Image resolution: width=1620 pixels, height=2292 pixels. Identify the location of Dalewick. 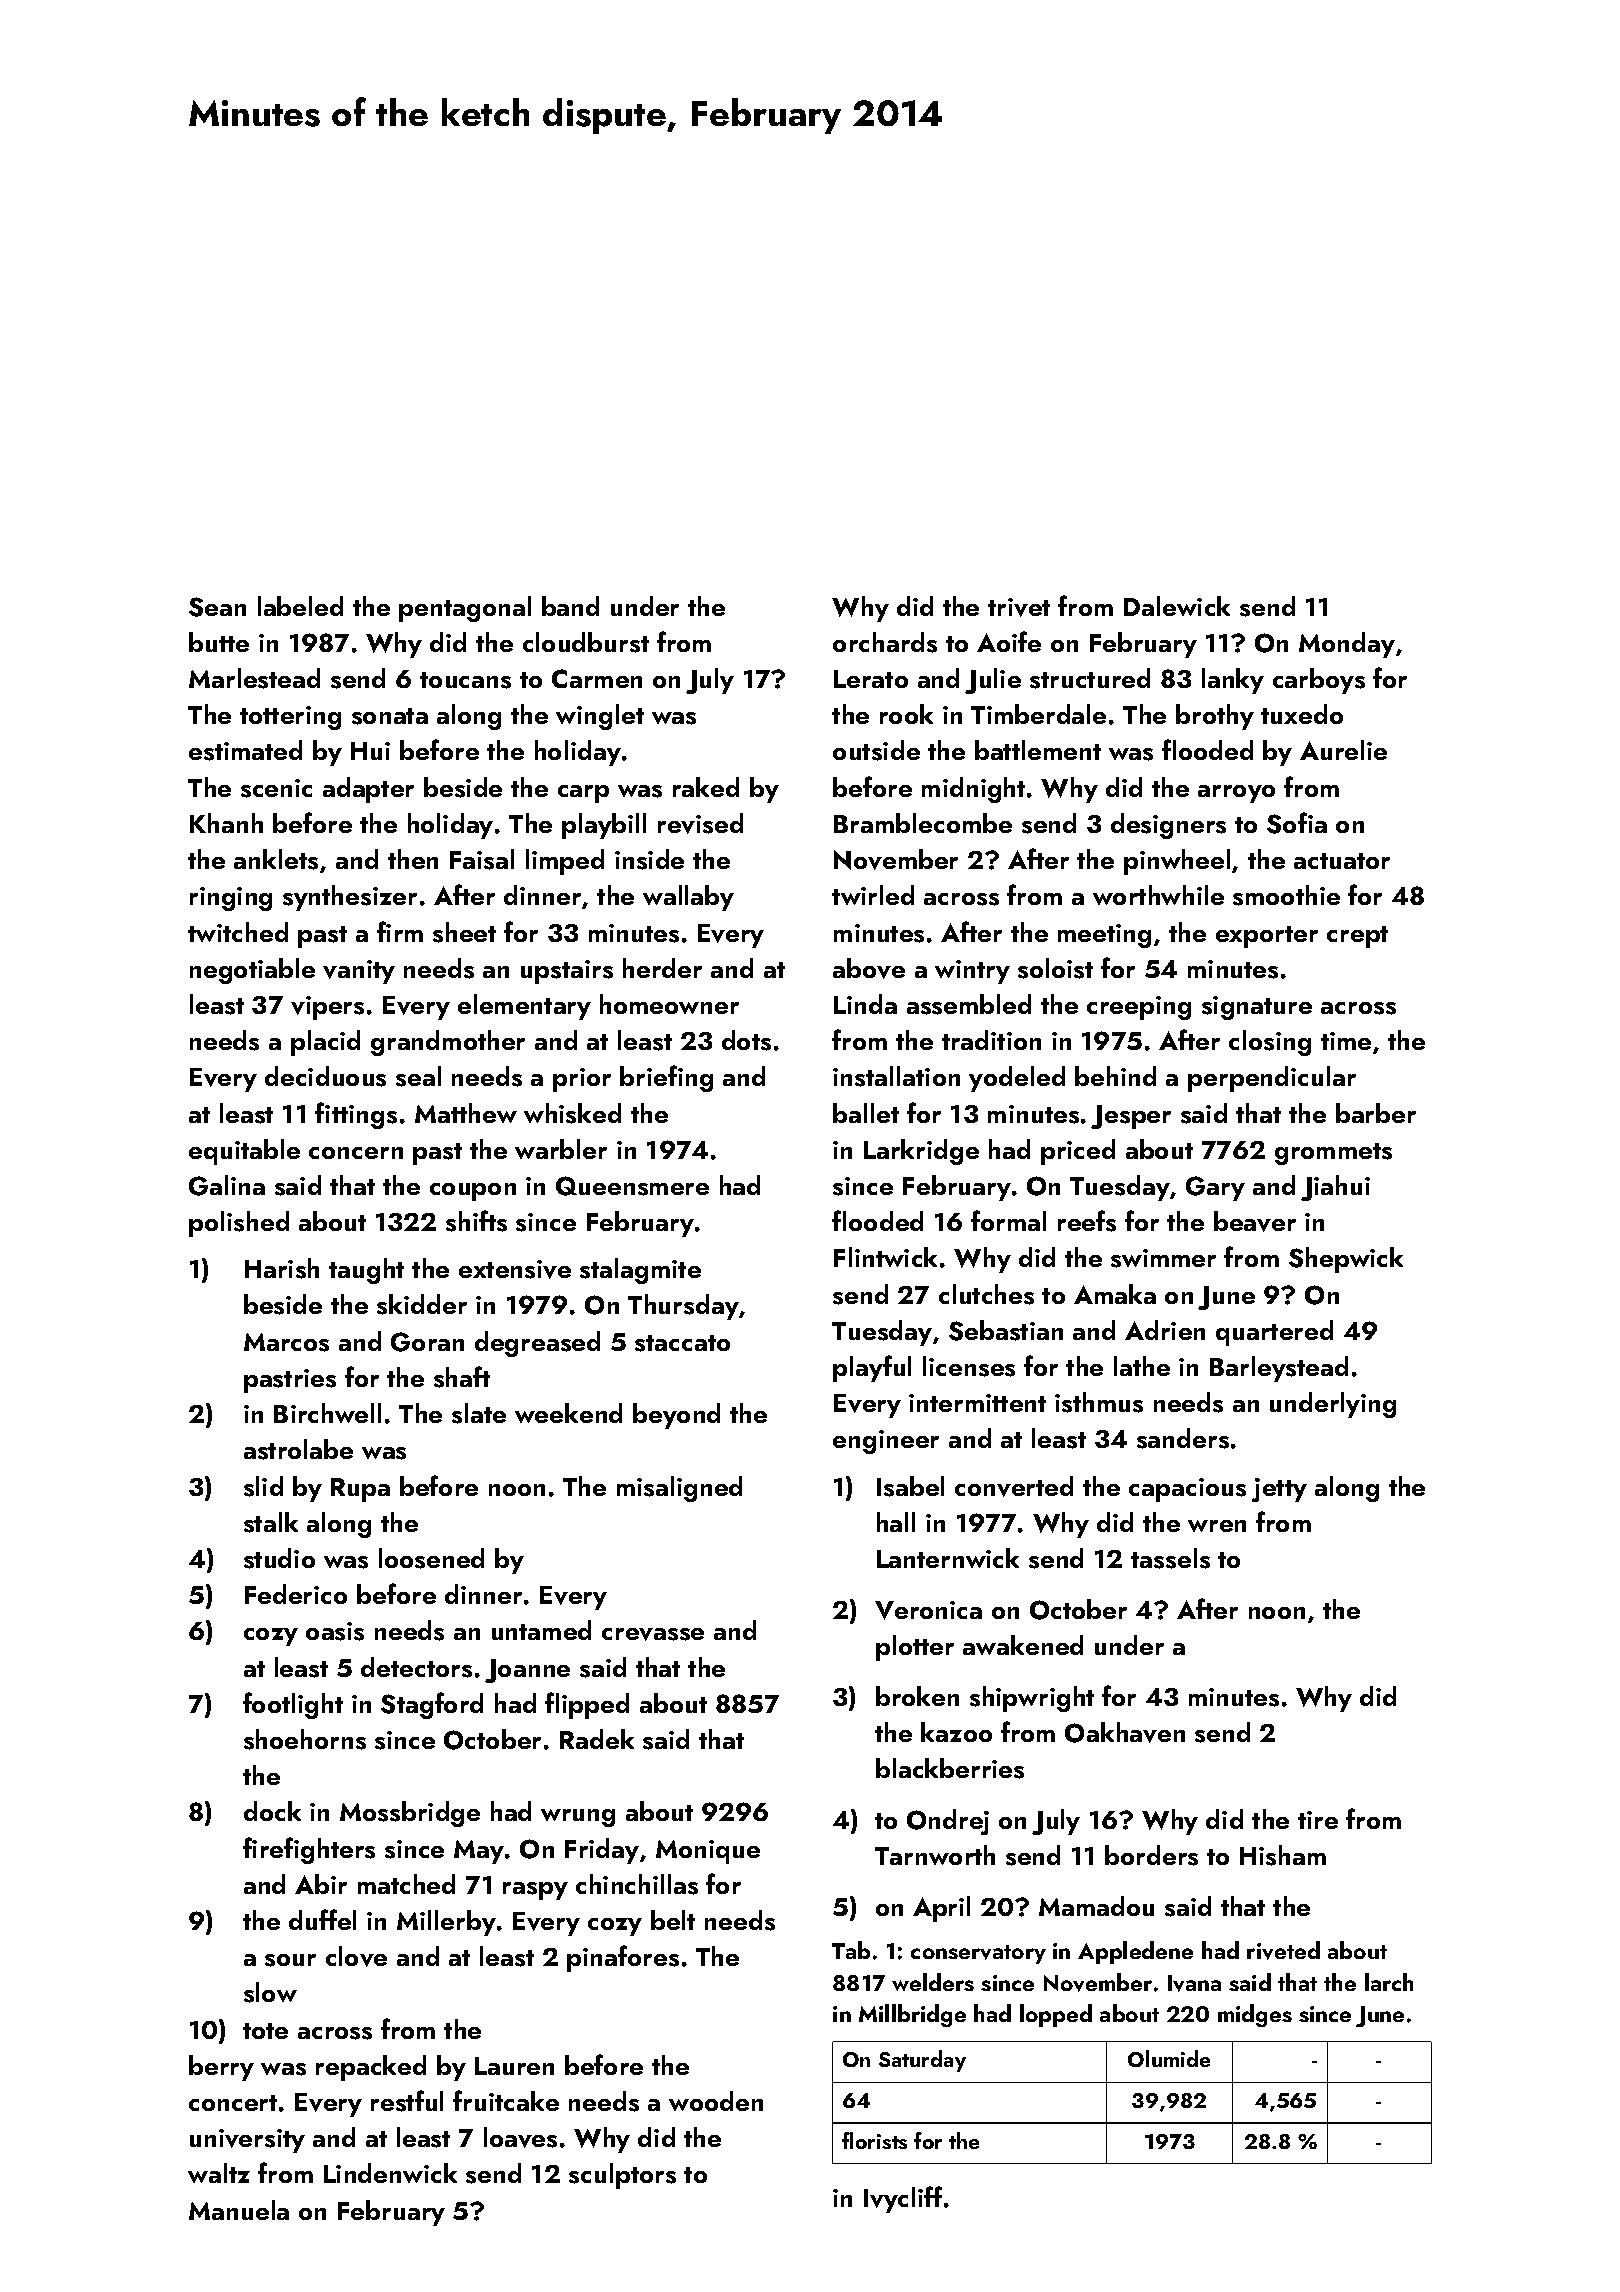
(1177, 606).
